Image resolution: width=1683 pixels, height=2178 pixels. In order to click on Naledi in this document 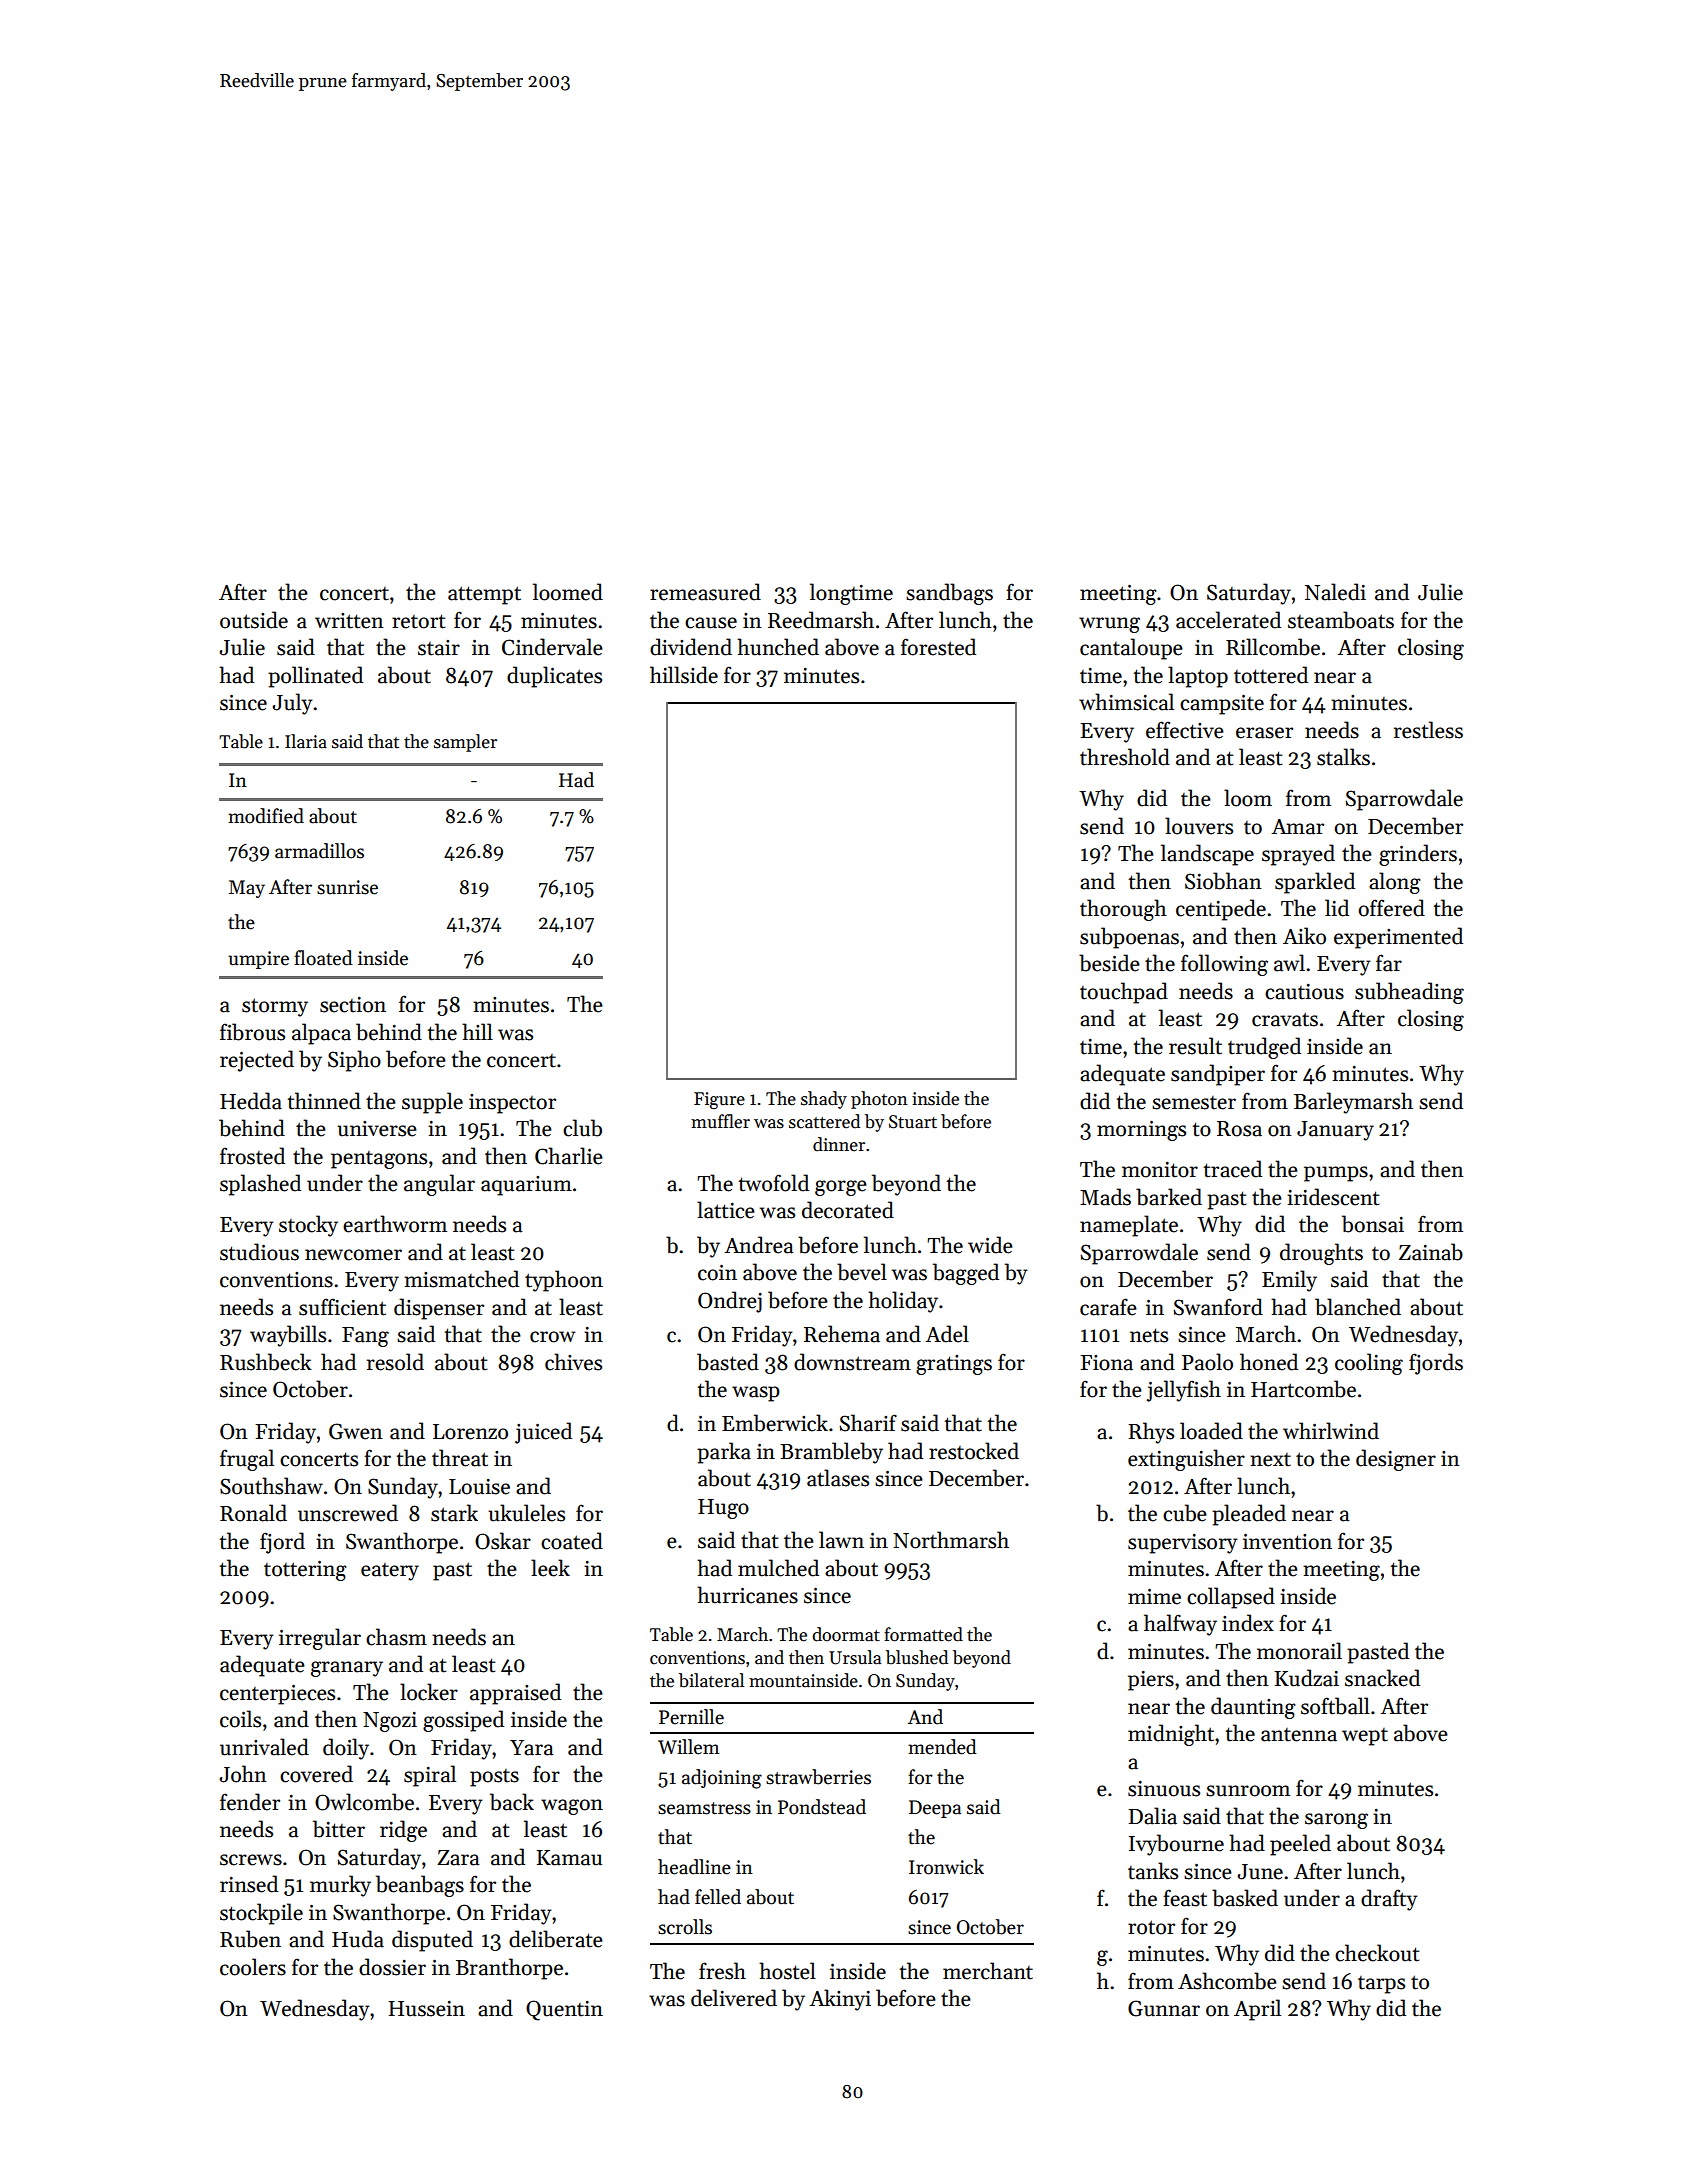, I will do `click(1335, 592)`.
